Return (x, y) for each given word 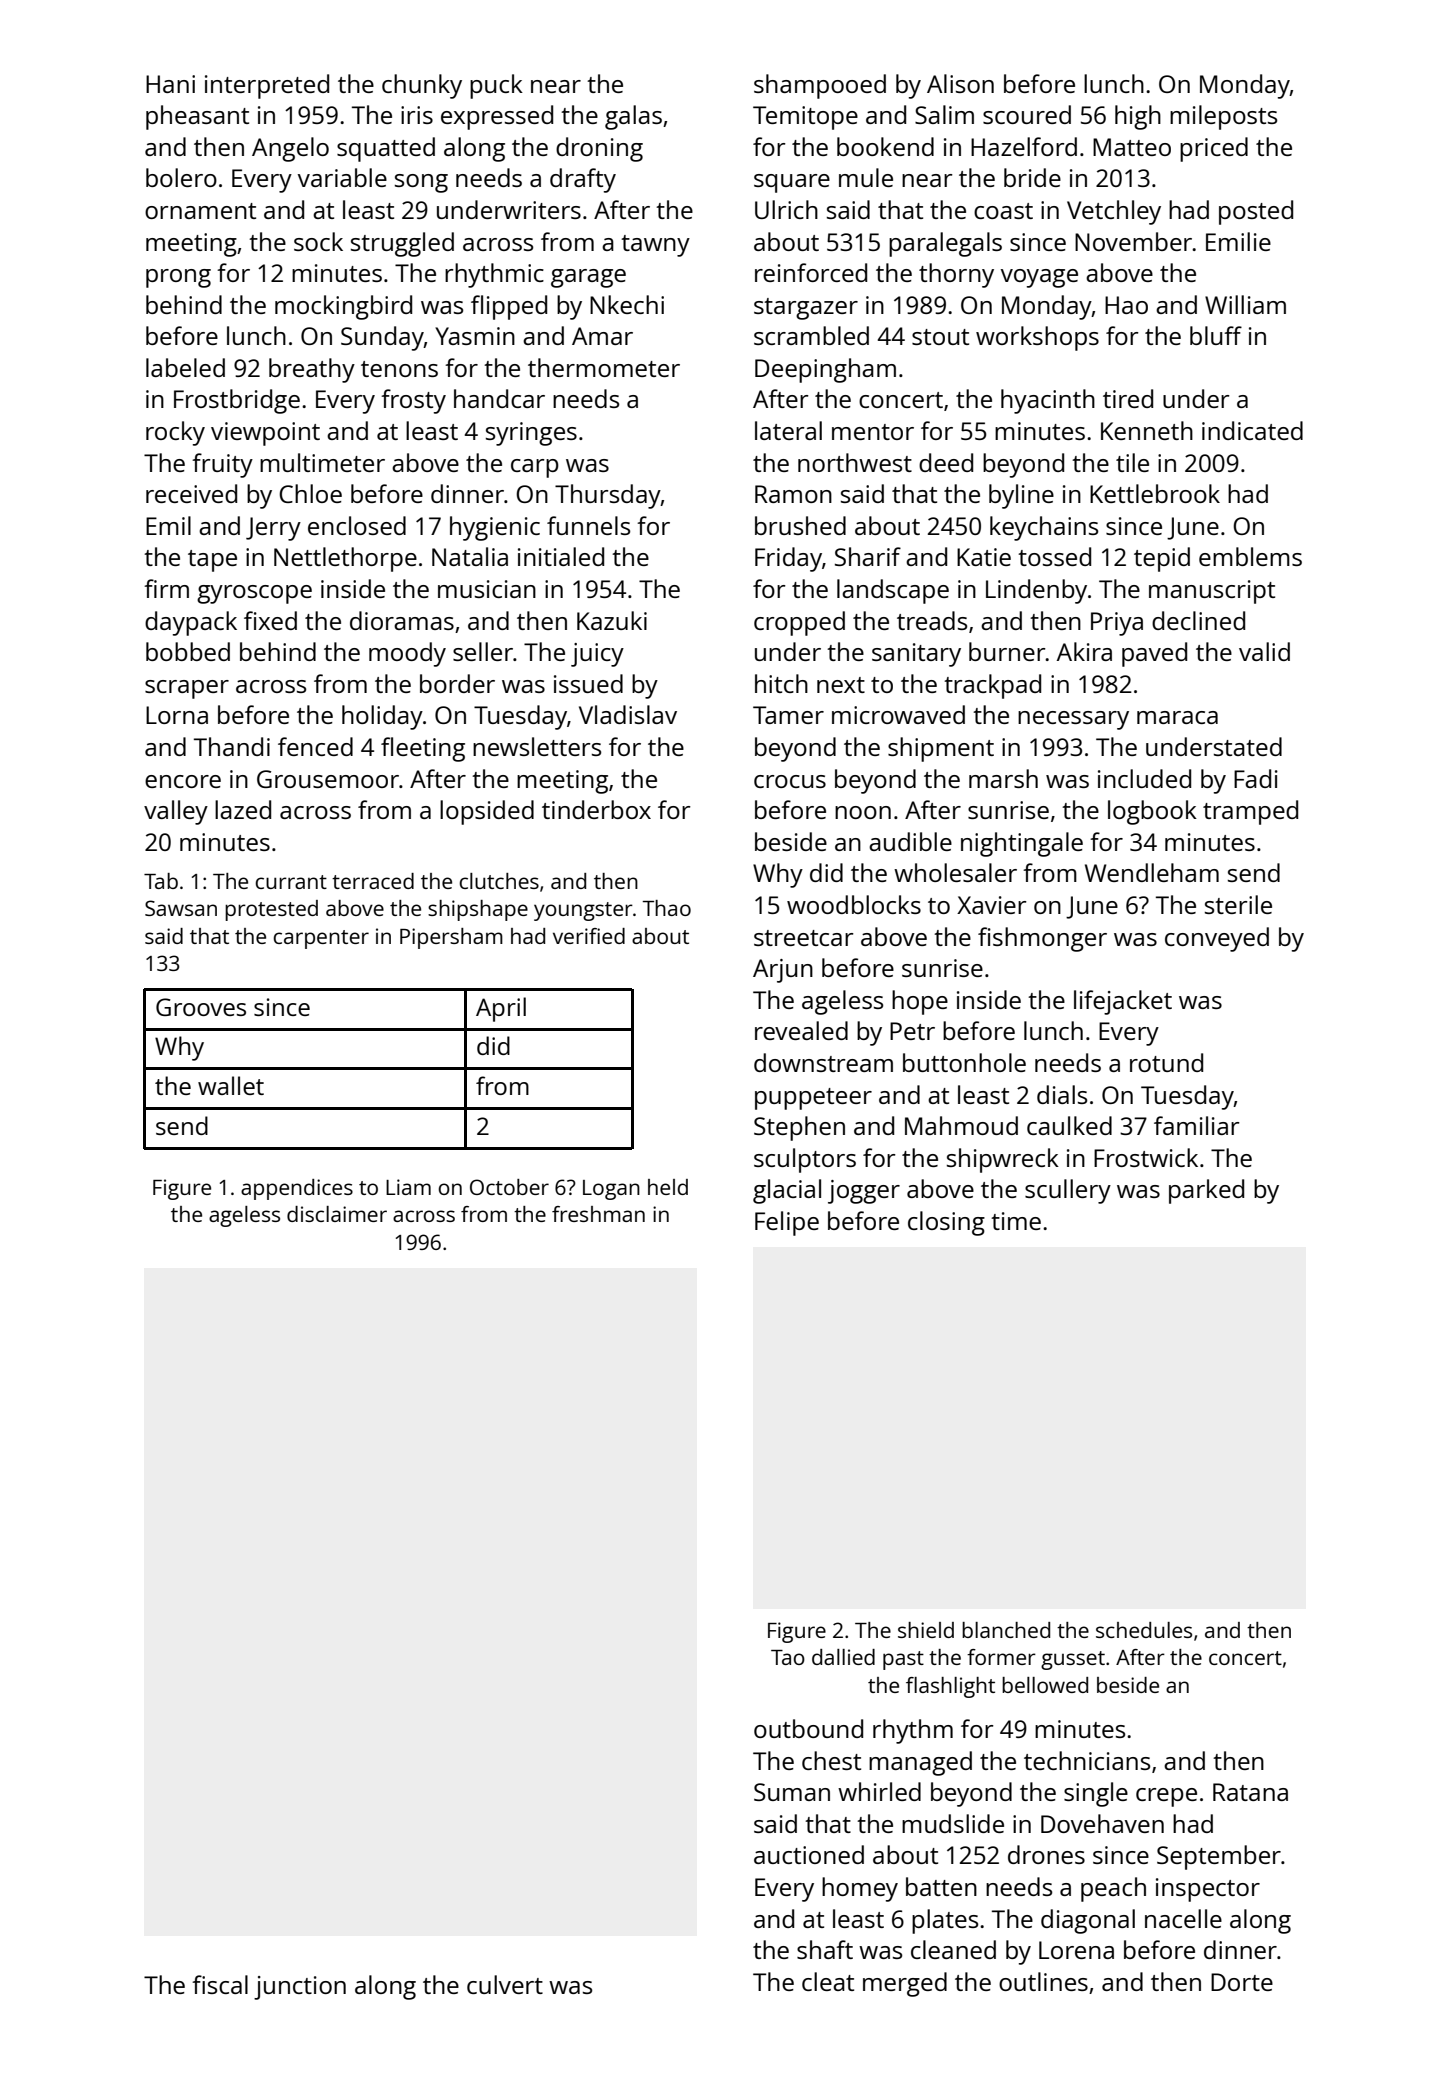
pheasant (197, 117)
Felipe (787, 1223)
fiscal (220, 1984)
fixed (270, 620)
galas (633, 117)
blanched (1006, 1630)
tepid (1162, 559)
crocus (790, 781)
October (509, 1187)
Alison (960, 83)
